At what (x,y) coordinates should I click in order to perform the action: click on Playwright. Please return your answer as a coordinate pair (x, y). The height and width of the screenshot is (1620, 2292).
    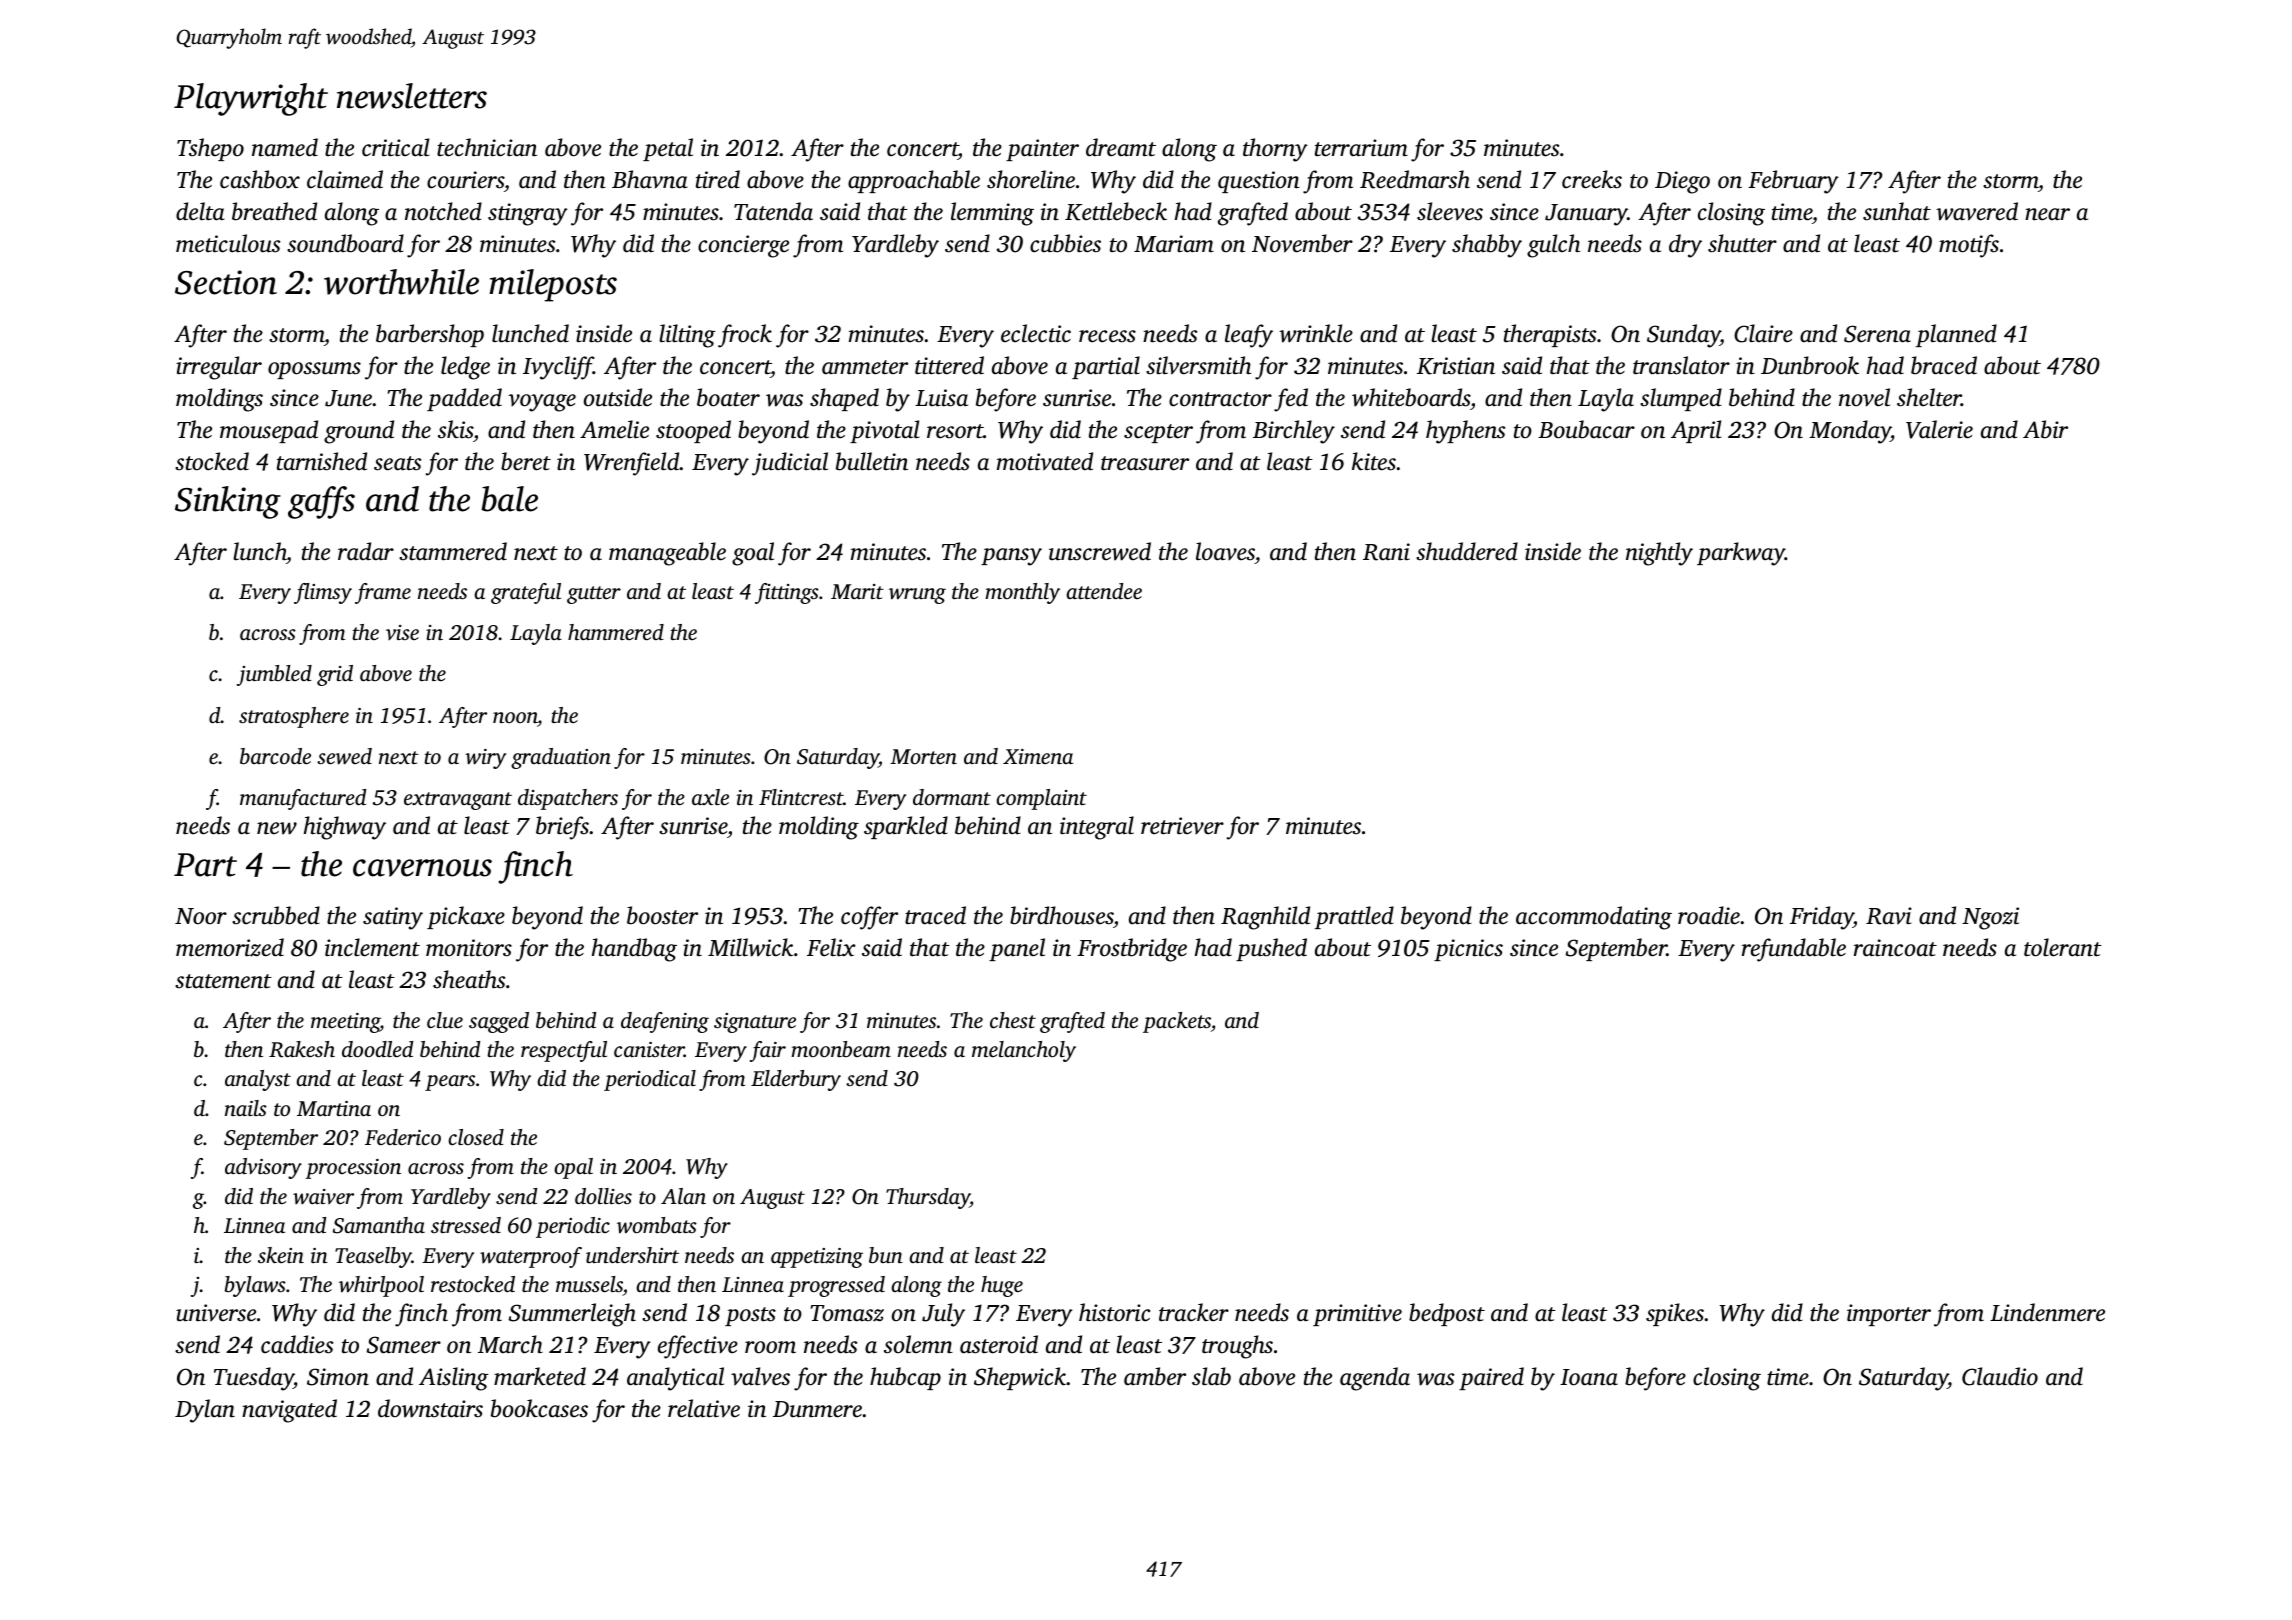
    Looking at the image, I should click on (251, 99).
